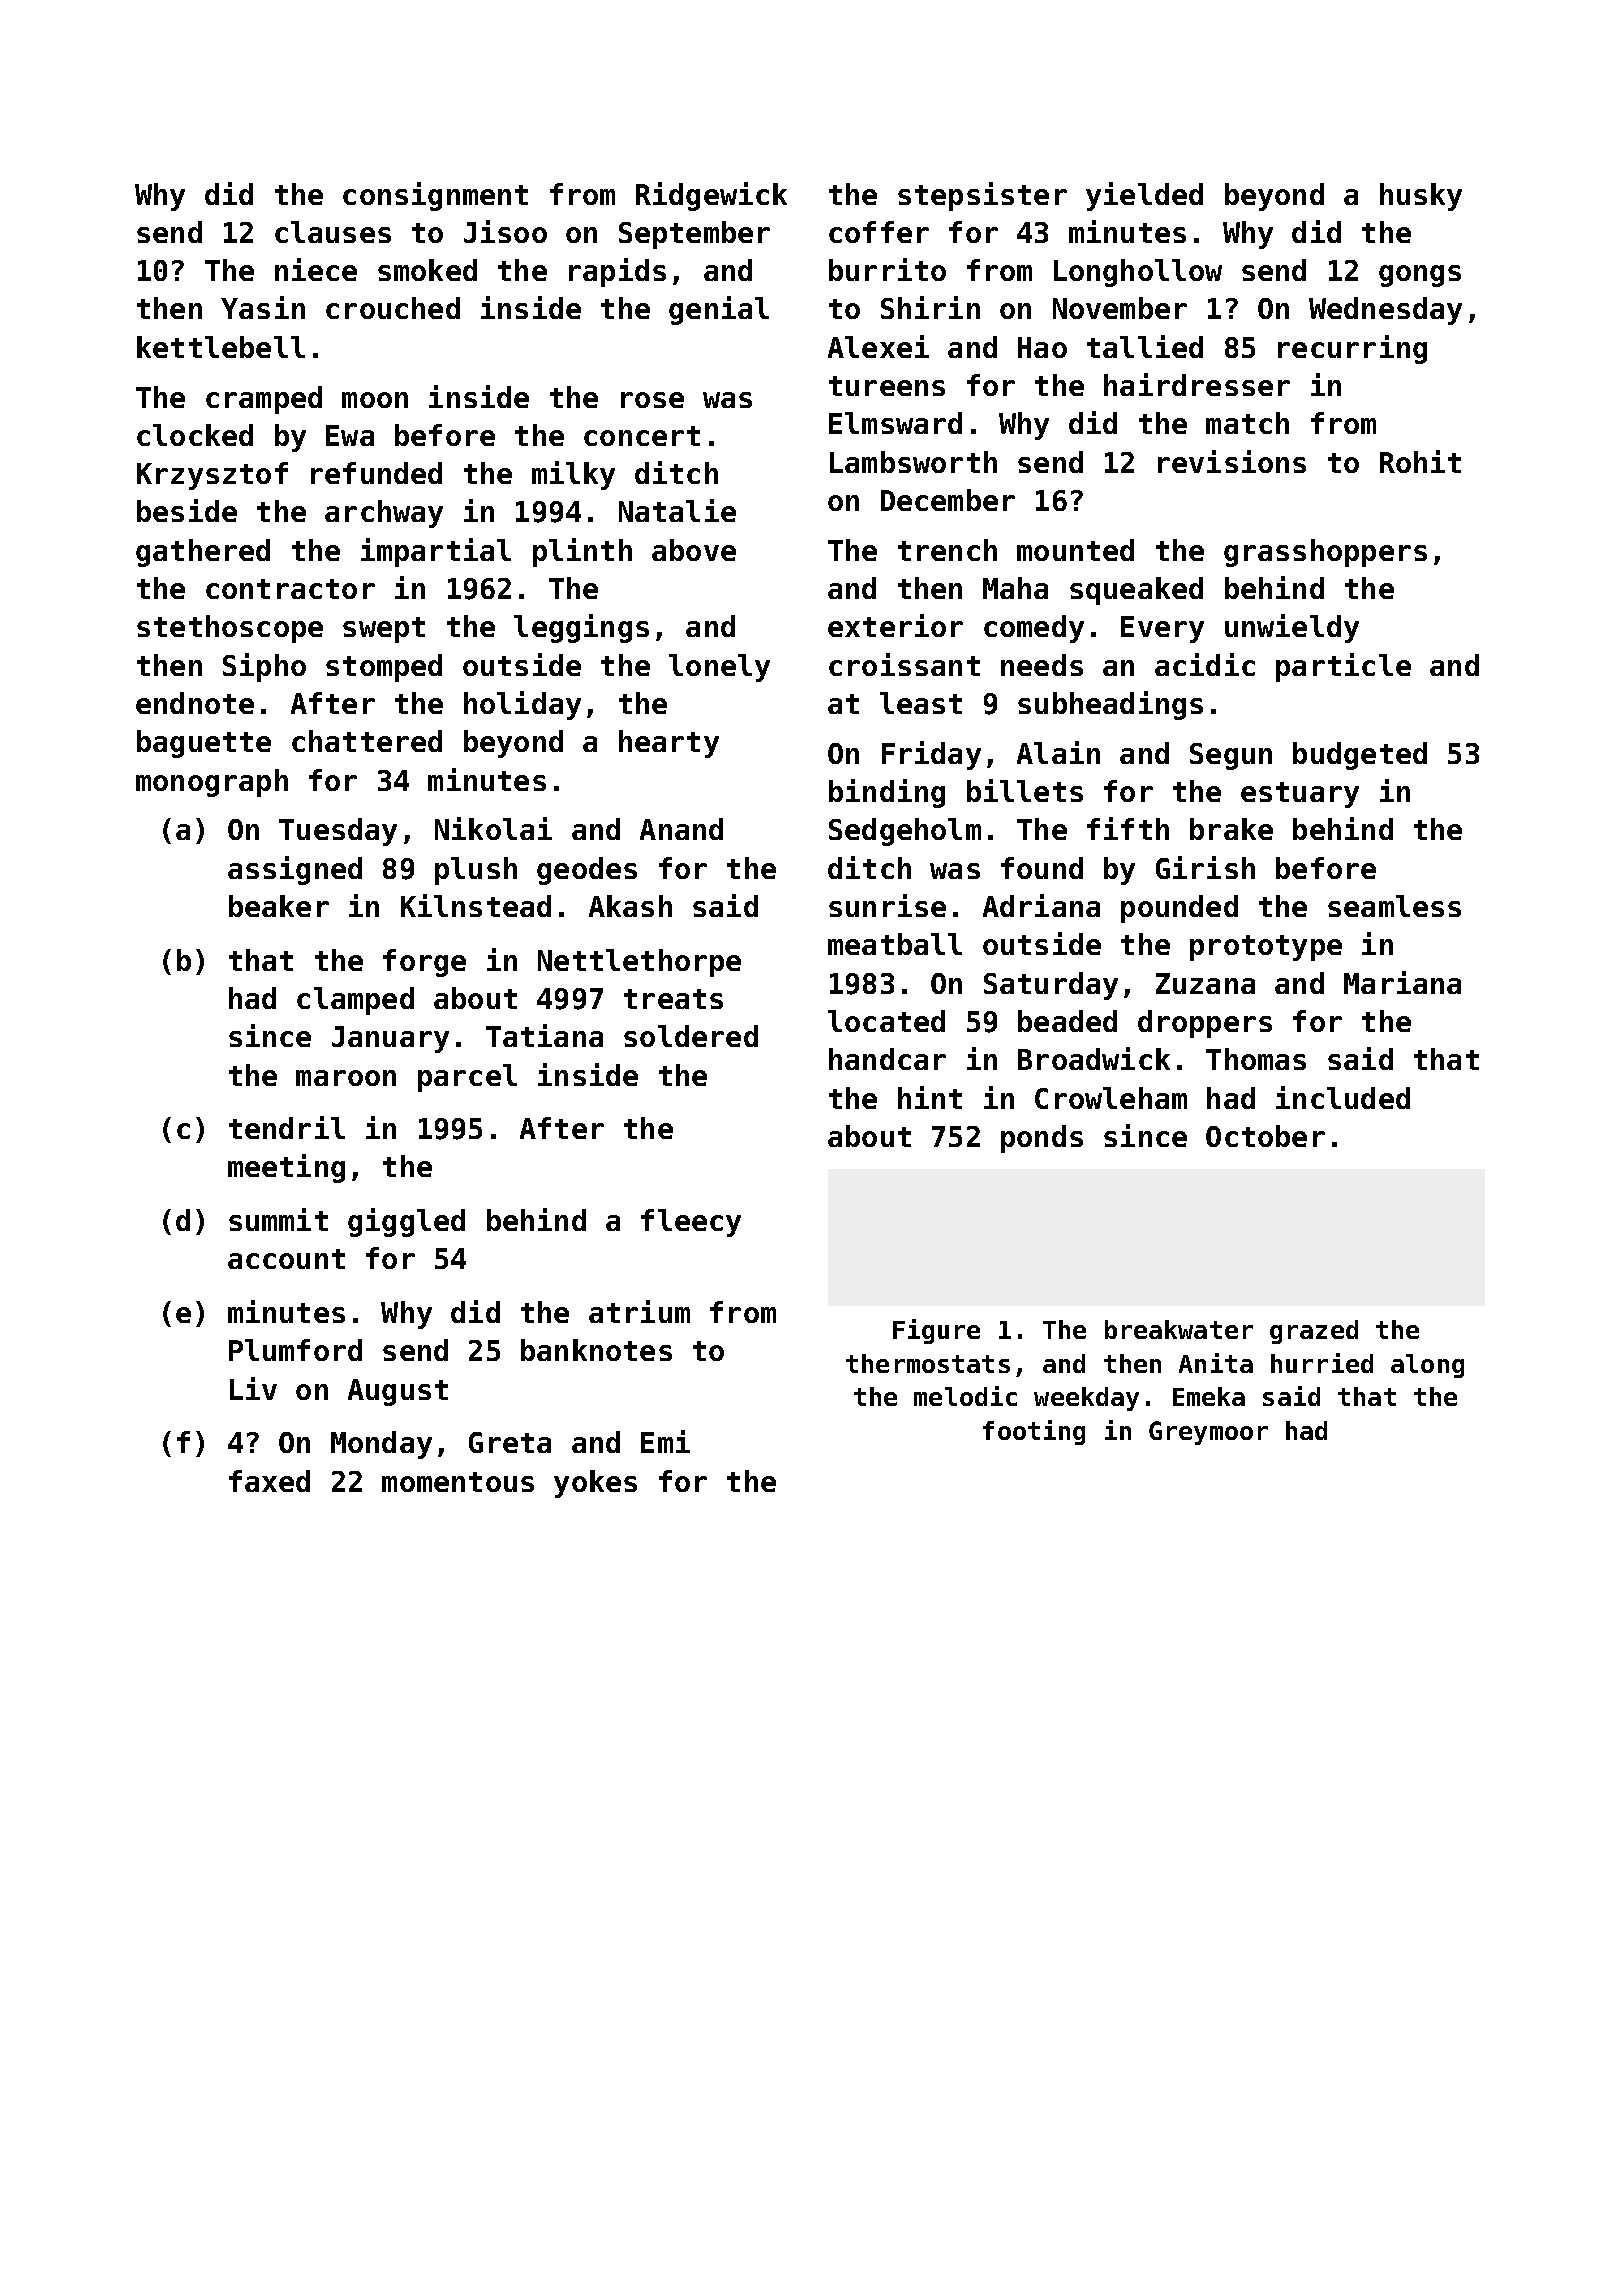 The height and width of the screenshot is (2292, 1620). What do you see at coordinates (1179, 1329) in the screenshot?
I see `breakwater` at bounding box center [1179, 1329].
